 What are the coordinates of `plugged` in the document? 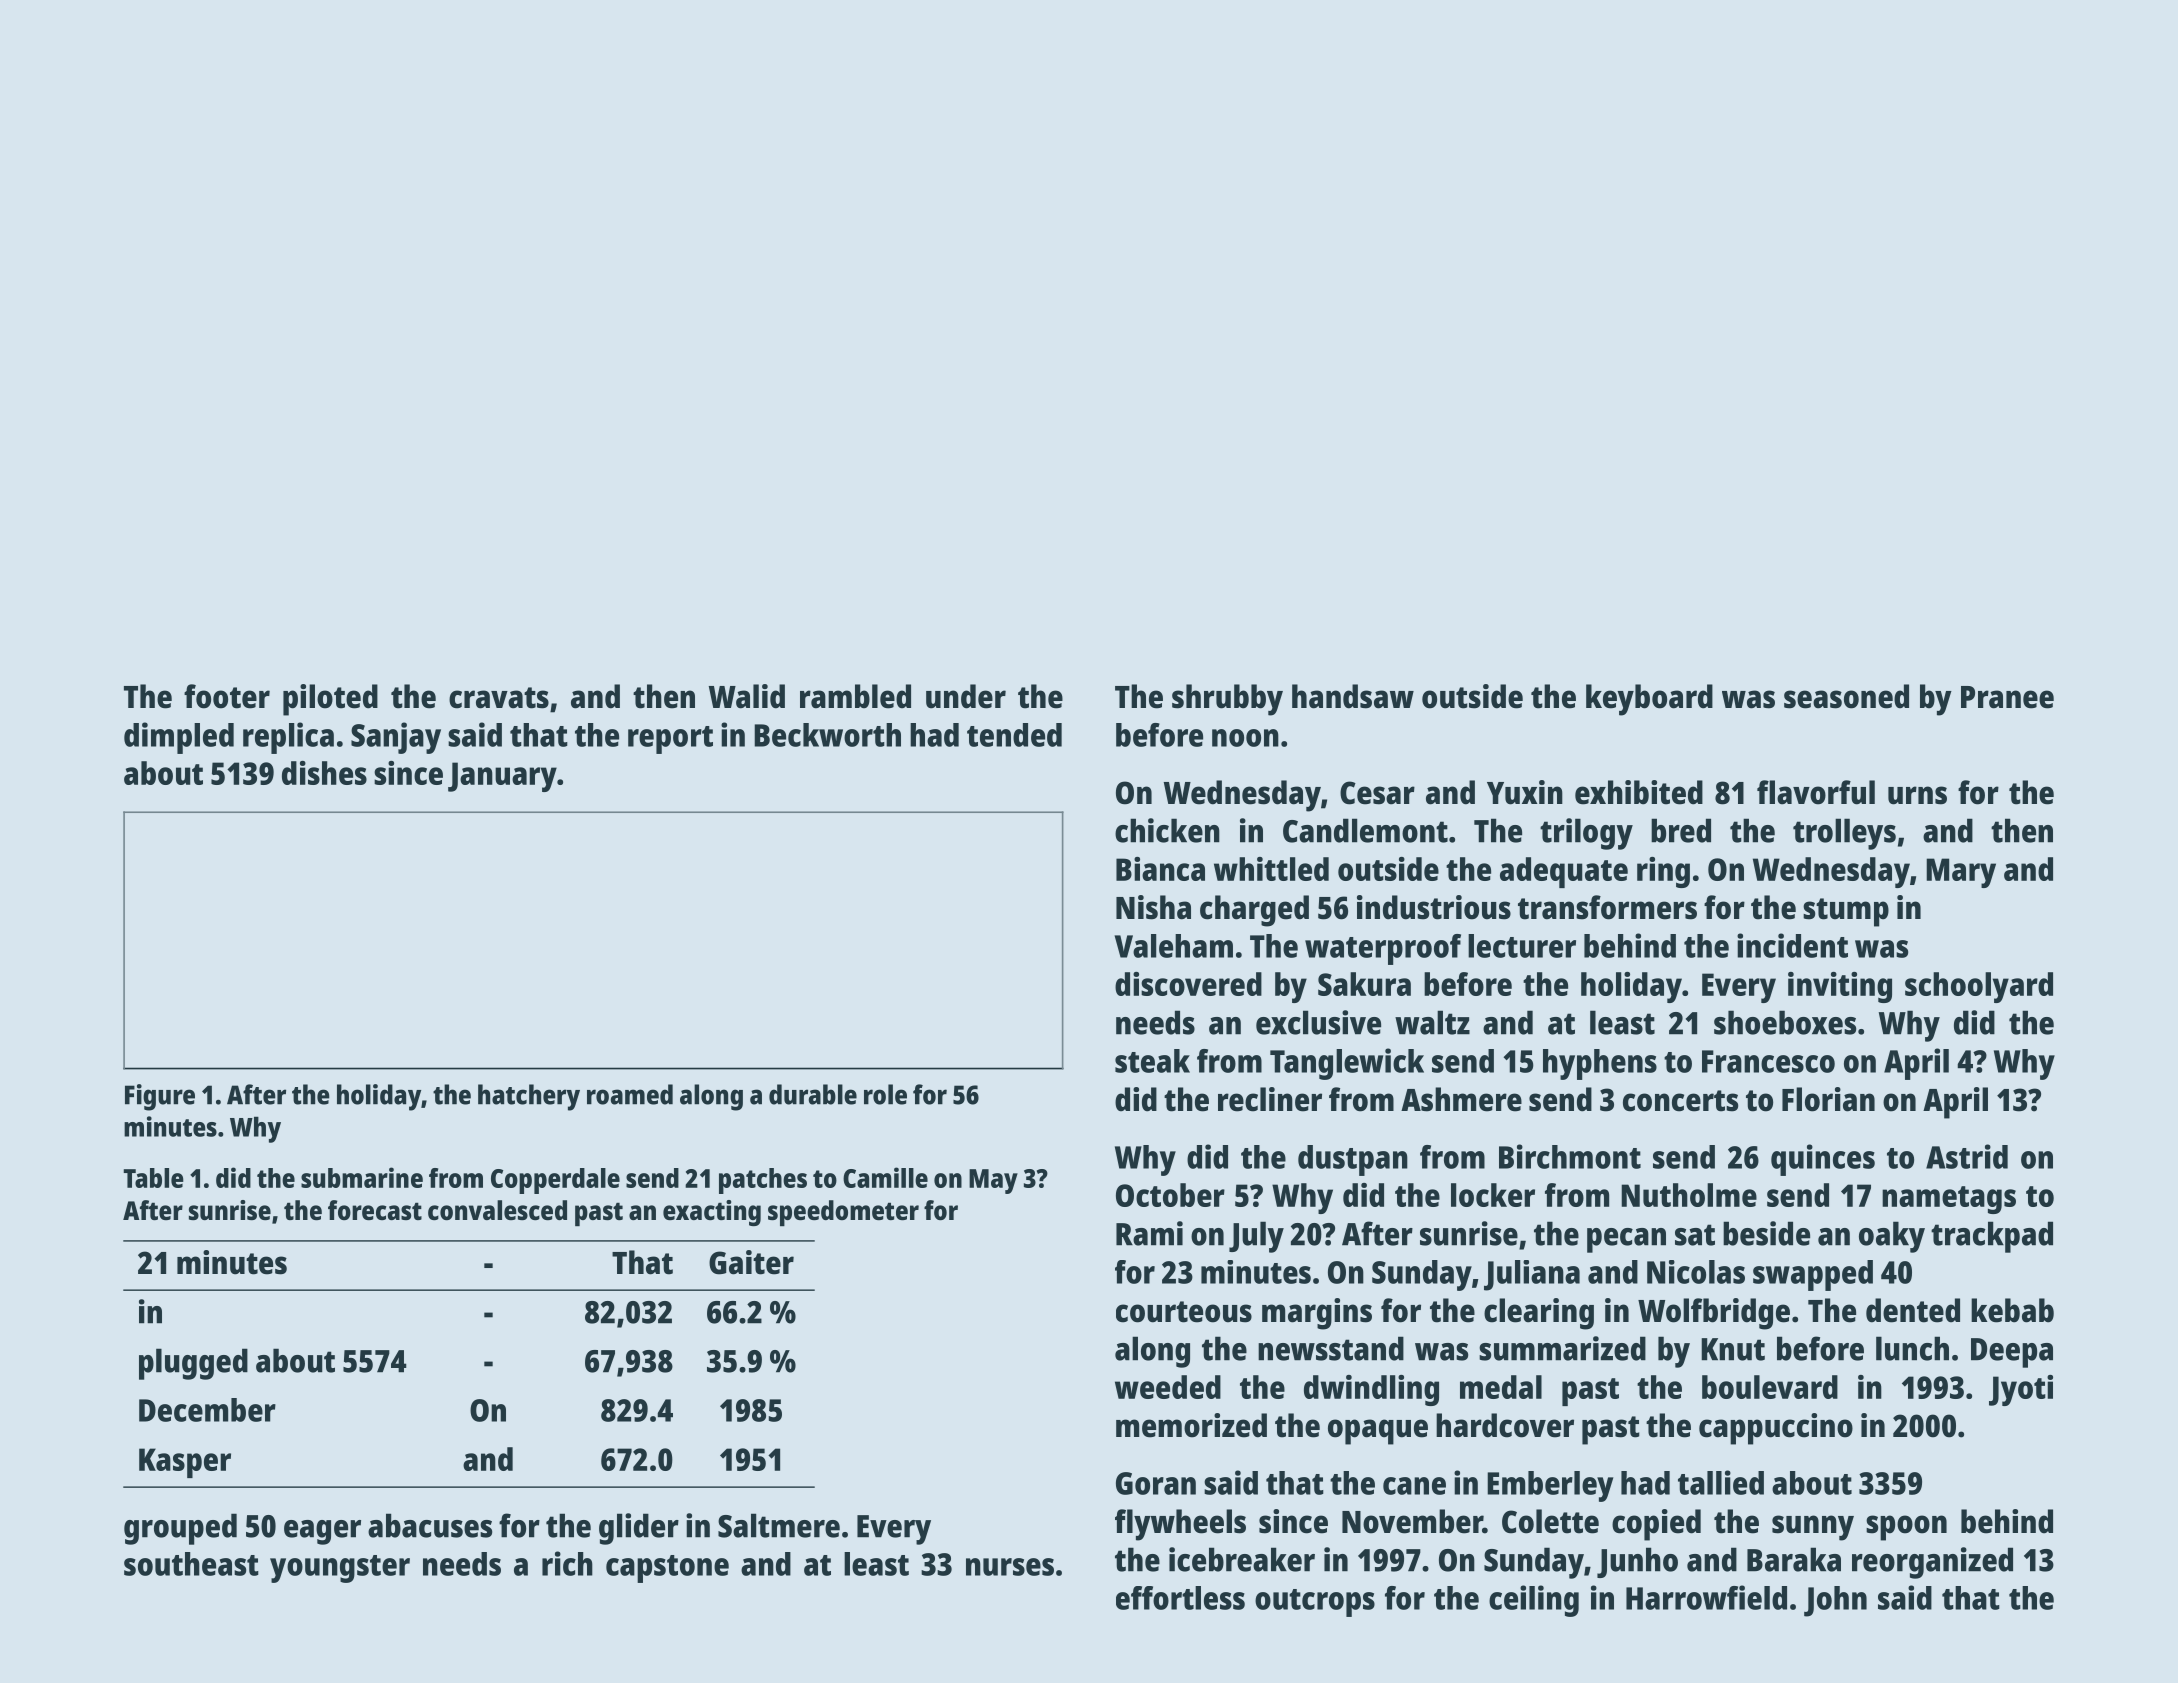 It's located at (193, 1364).
